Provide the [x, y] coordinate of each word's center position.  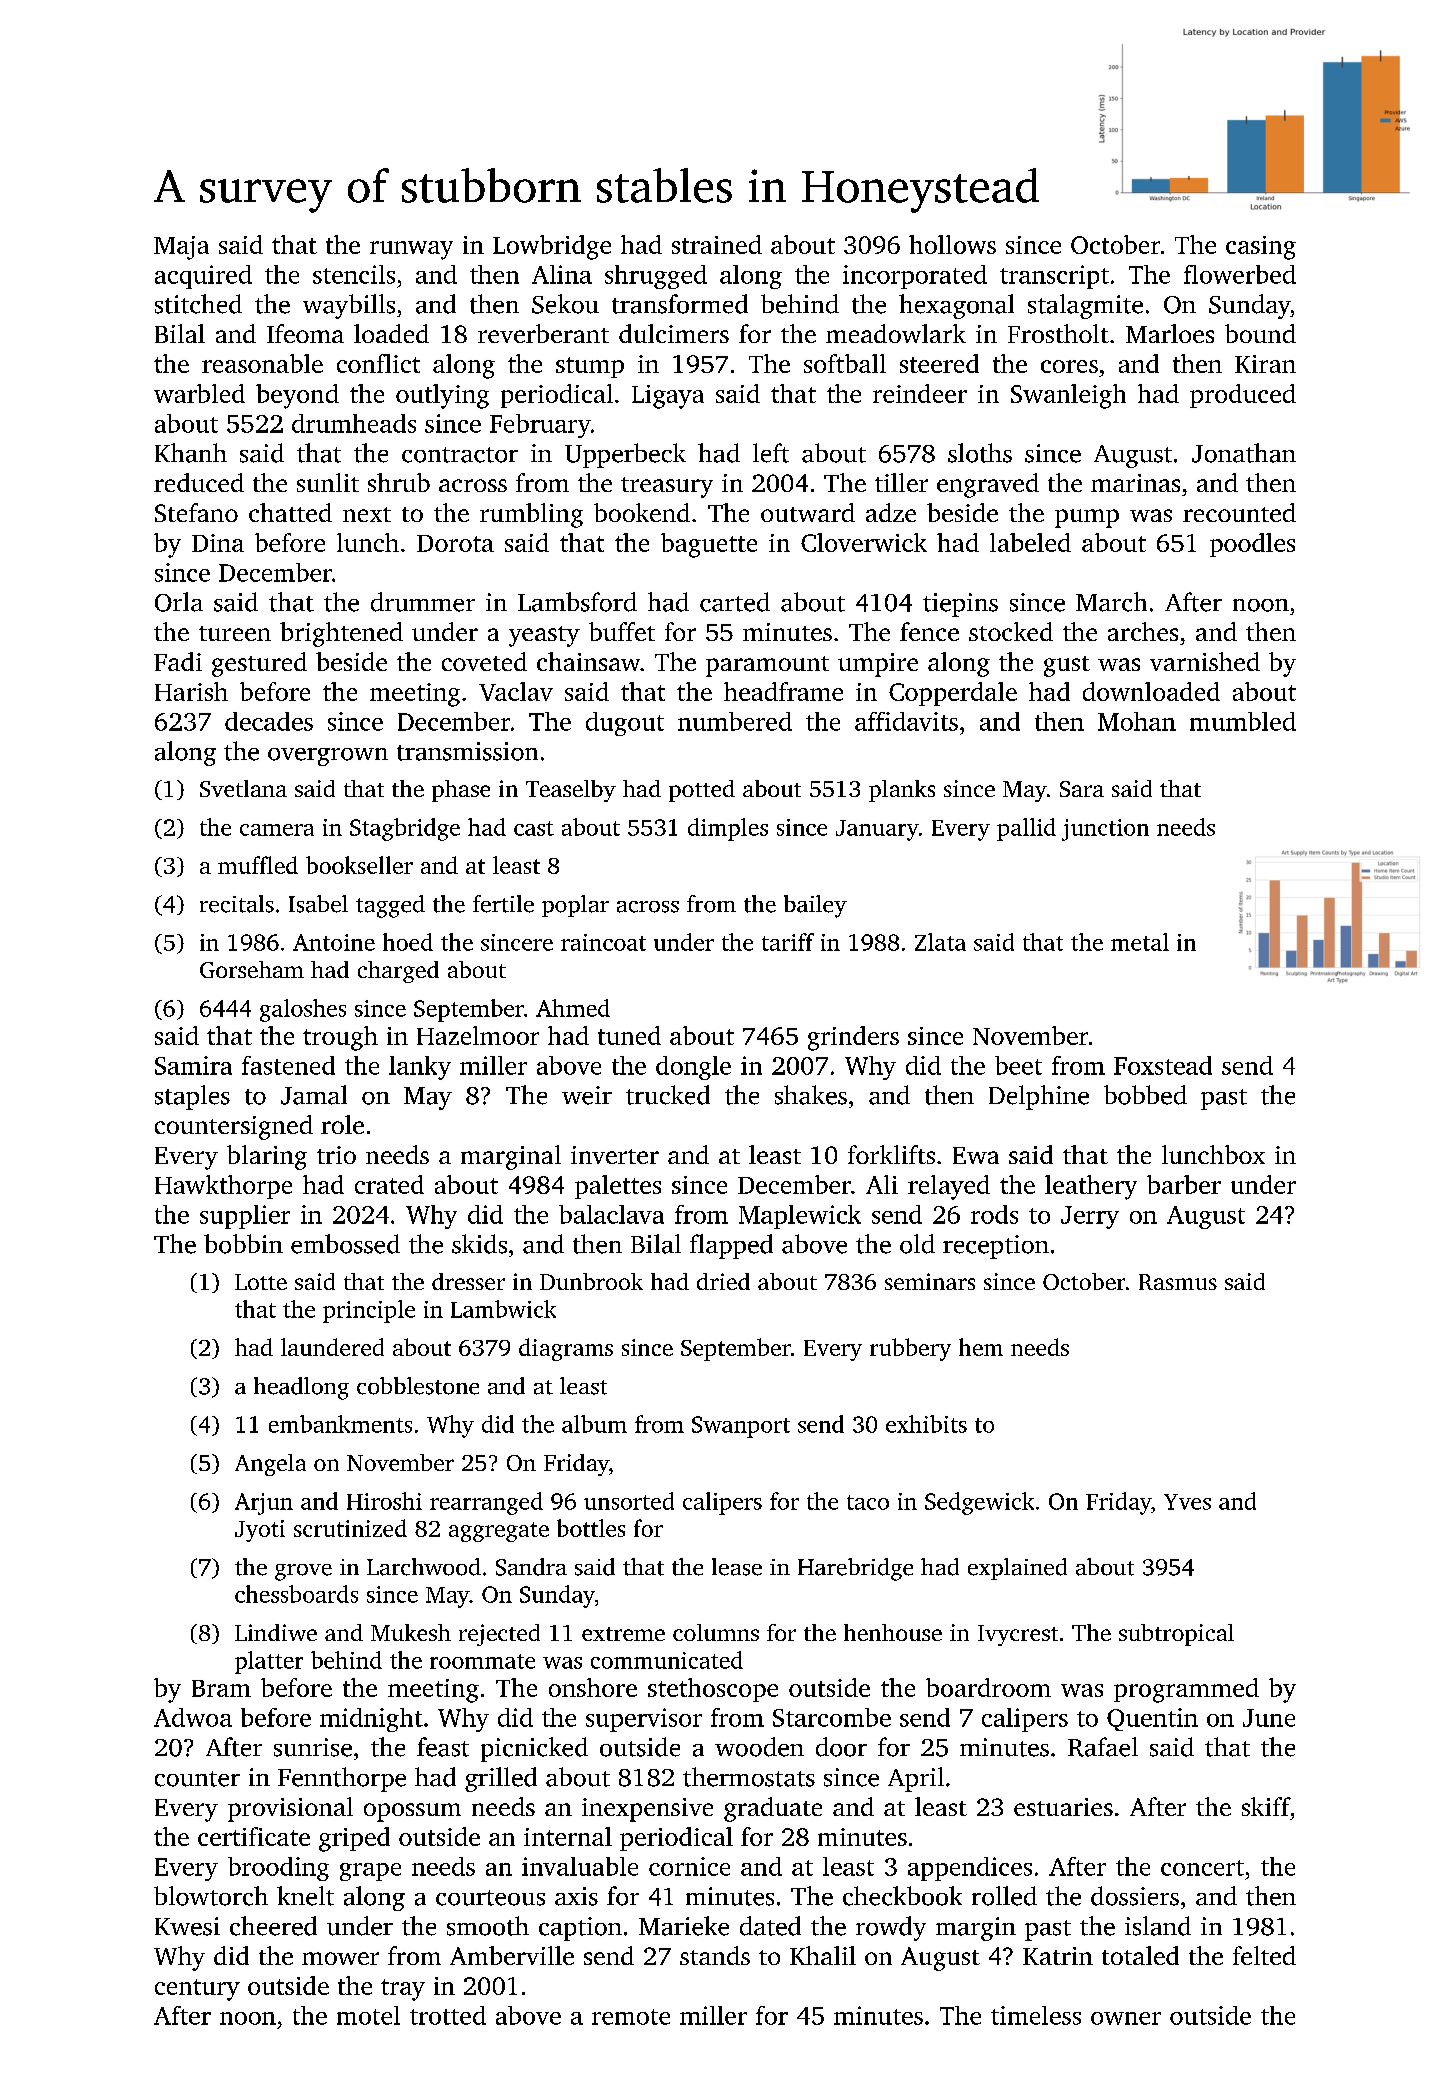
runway [411, 250]
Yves [1187, 1502]
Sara [1082, 789]
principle [369, 1311]
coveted [484, 661]
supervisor [644, 1720]
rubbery [910, 1349]
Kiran [1265, 364]
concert [1202, 1868]
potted [702, 791]
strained [717, 244]
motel [368, 2015]
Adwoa [193, 1717]
